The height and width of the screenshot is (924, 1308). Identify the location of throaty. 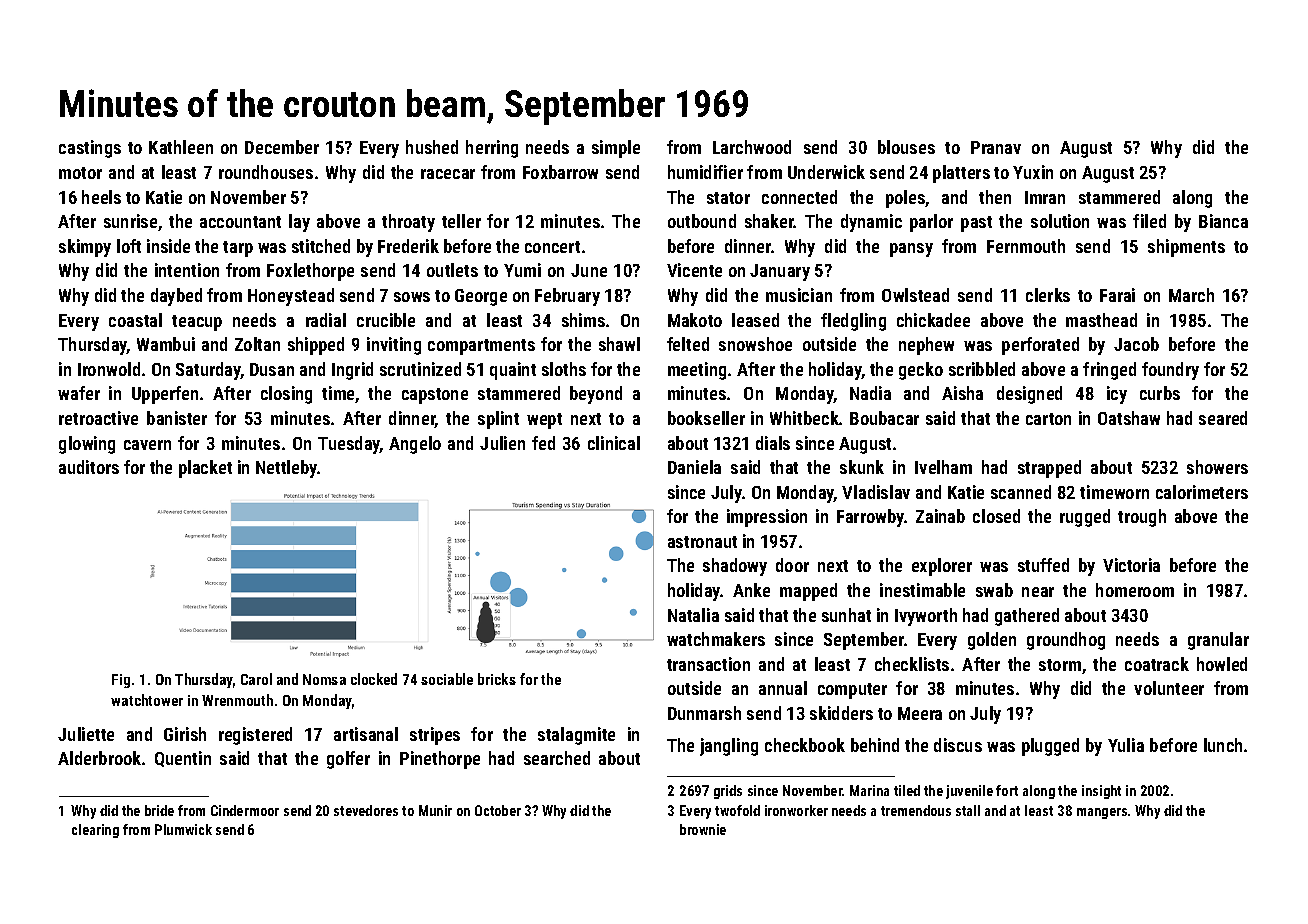
(408, 223).
